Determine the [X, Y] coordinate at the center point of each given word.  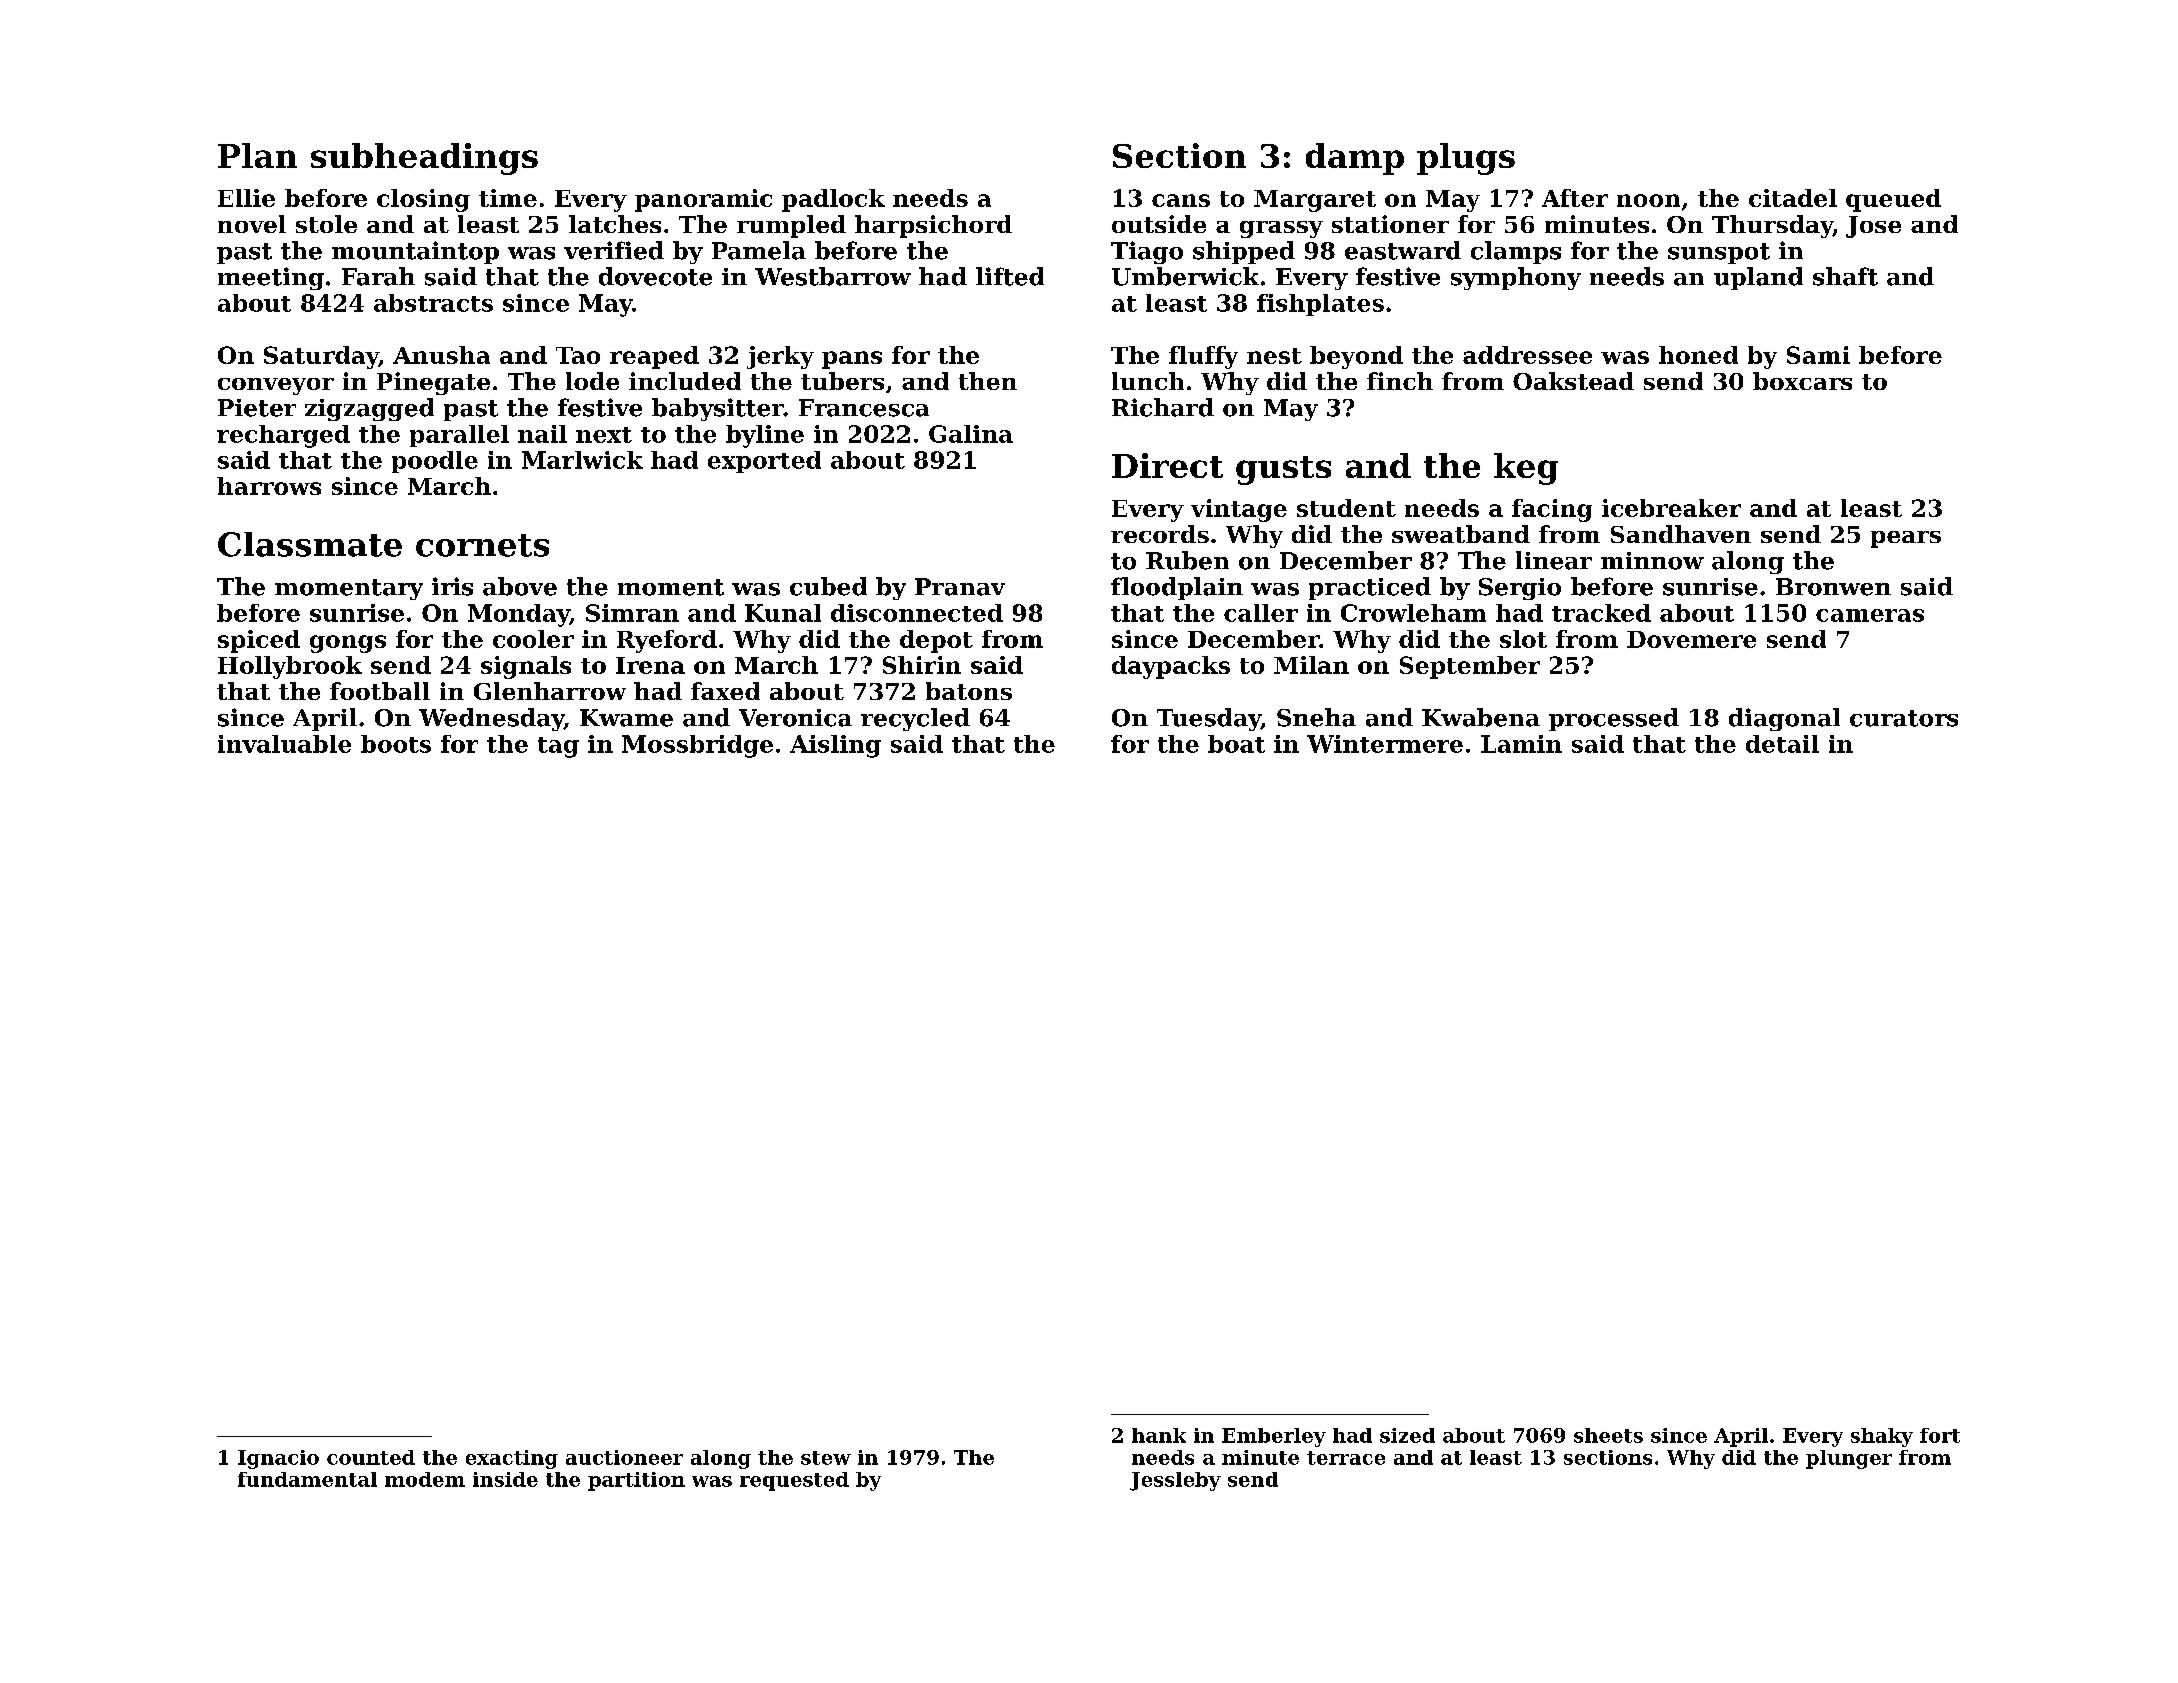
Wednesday [491, 719]
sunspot [1719, 253]
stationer [1390, 224]
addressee [1527, 355]
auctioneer [624, 1457]
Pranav [960, 587]
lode [592, 381]
